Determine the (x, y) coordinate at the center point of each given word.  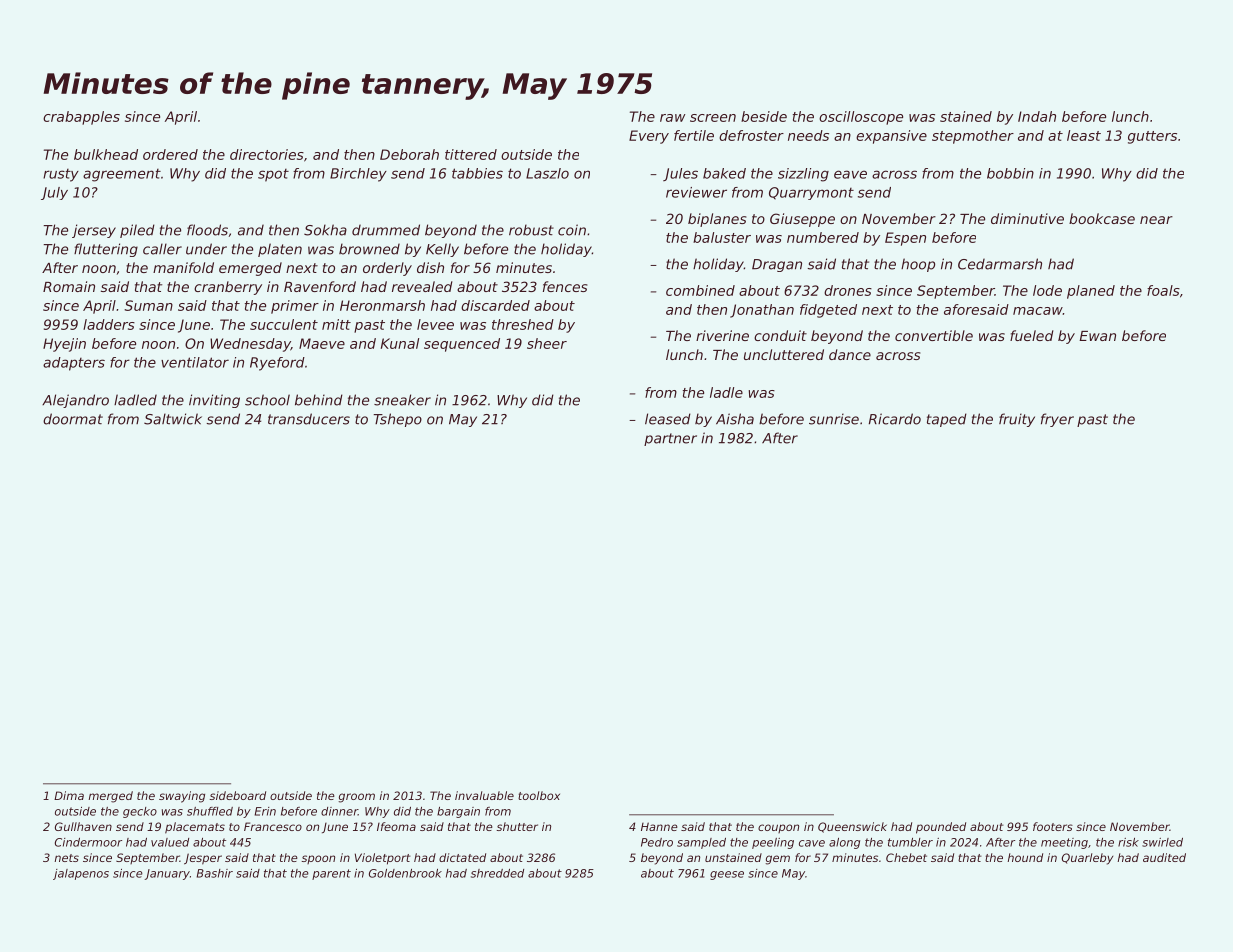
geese (727, 875)
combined (700, 290)
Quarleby (1087, 859)
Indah (1037, 116)
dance (850, 354)
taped (947, 420)
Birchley (358, 175)
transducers (309, 419)
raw (672, 118)
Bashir (215, 873)
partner (670, 439)
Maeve (322, 343)
